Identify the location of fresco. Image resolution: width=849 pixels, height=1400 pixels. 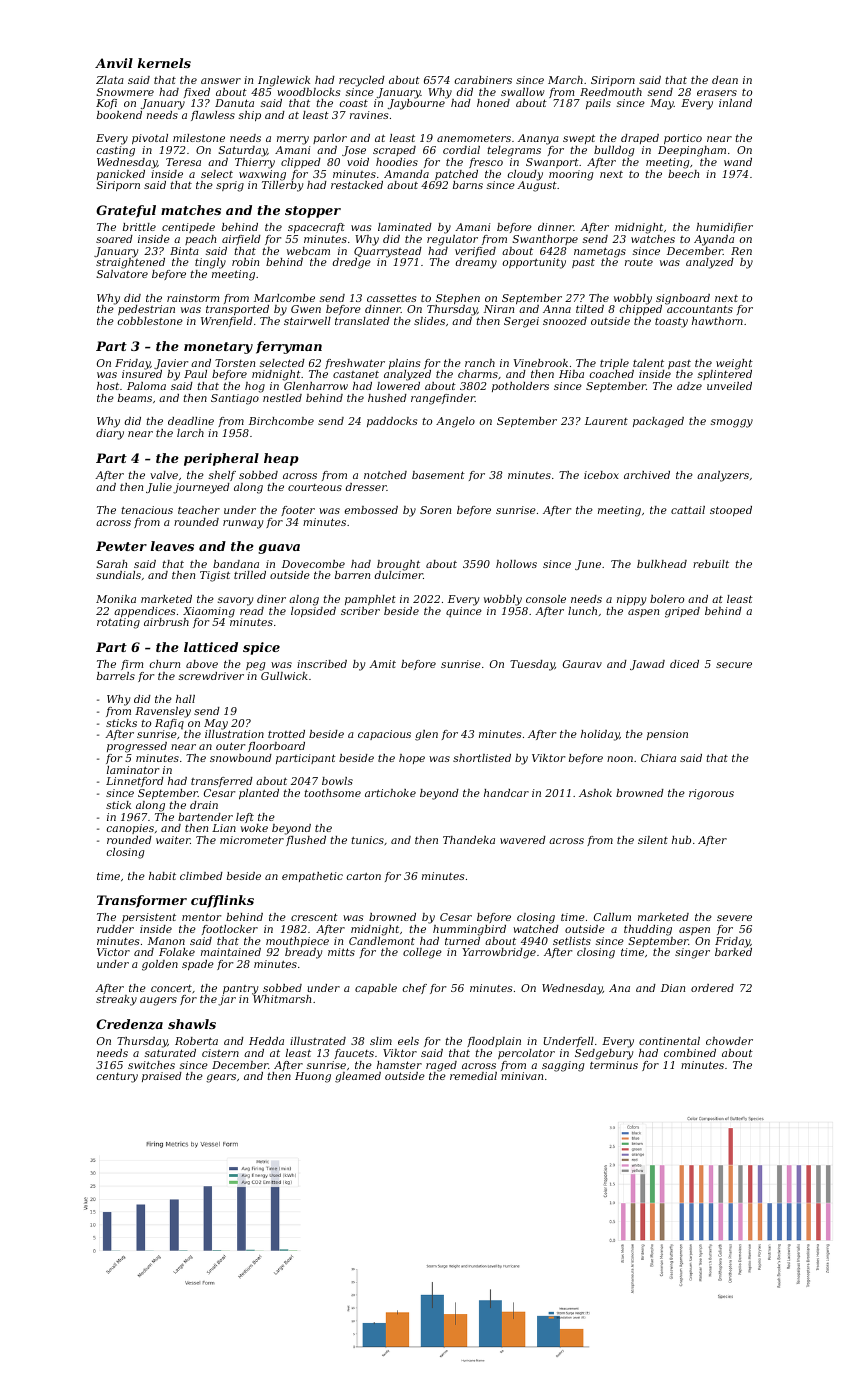
(486, 163).
